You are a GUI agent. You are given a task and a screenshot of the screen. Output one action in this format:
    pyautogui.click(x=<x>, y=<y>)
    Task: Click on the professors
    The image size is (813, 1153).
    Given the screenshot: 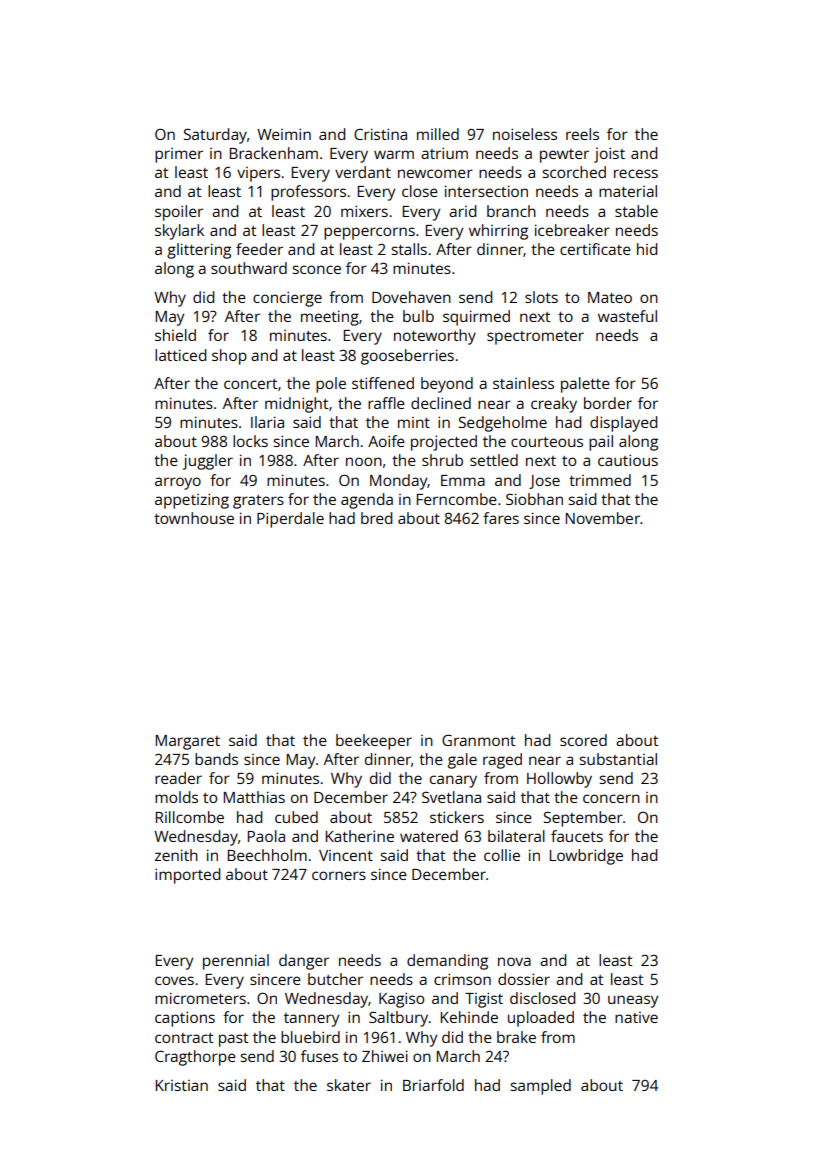 What is the action you would take?
    pyautogui.click(x=308, y=193)
